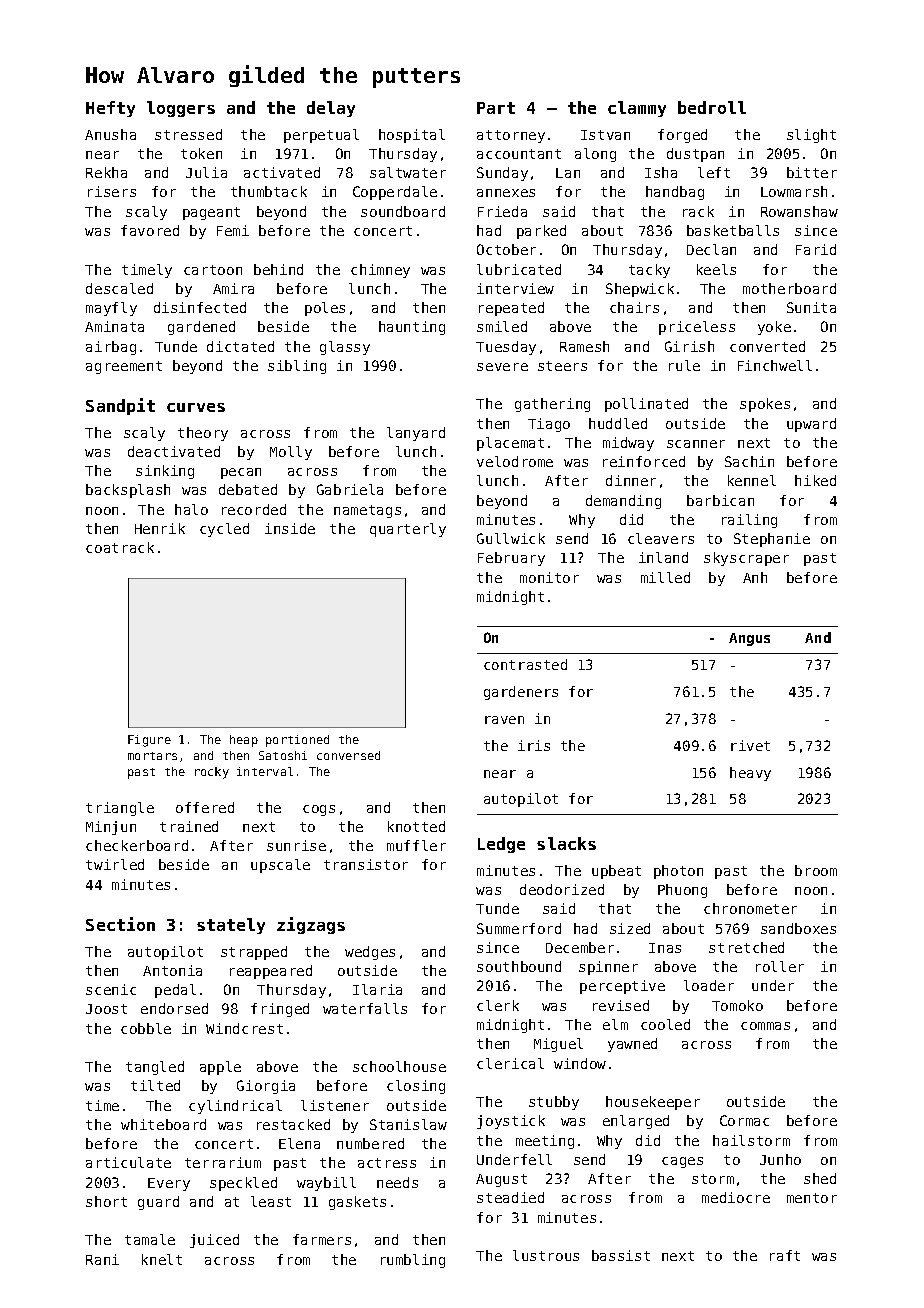 This image has width=924, height=1308. Describe the element at coordinates (752, 480) in the image. I see `kennel` at that location.
